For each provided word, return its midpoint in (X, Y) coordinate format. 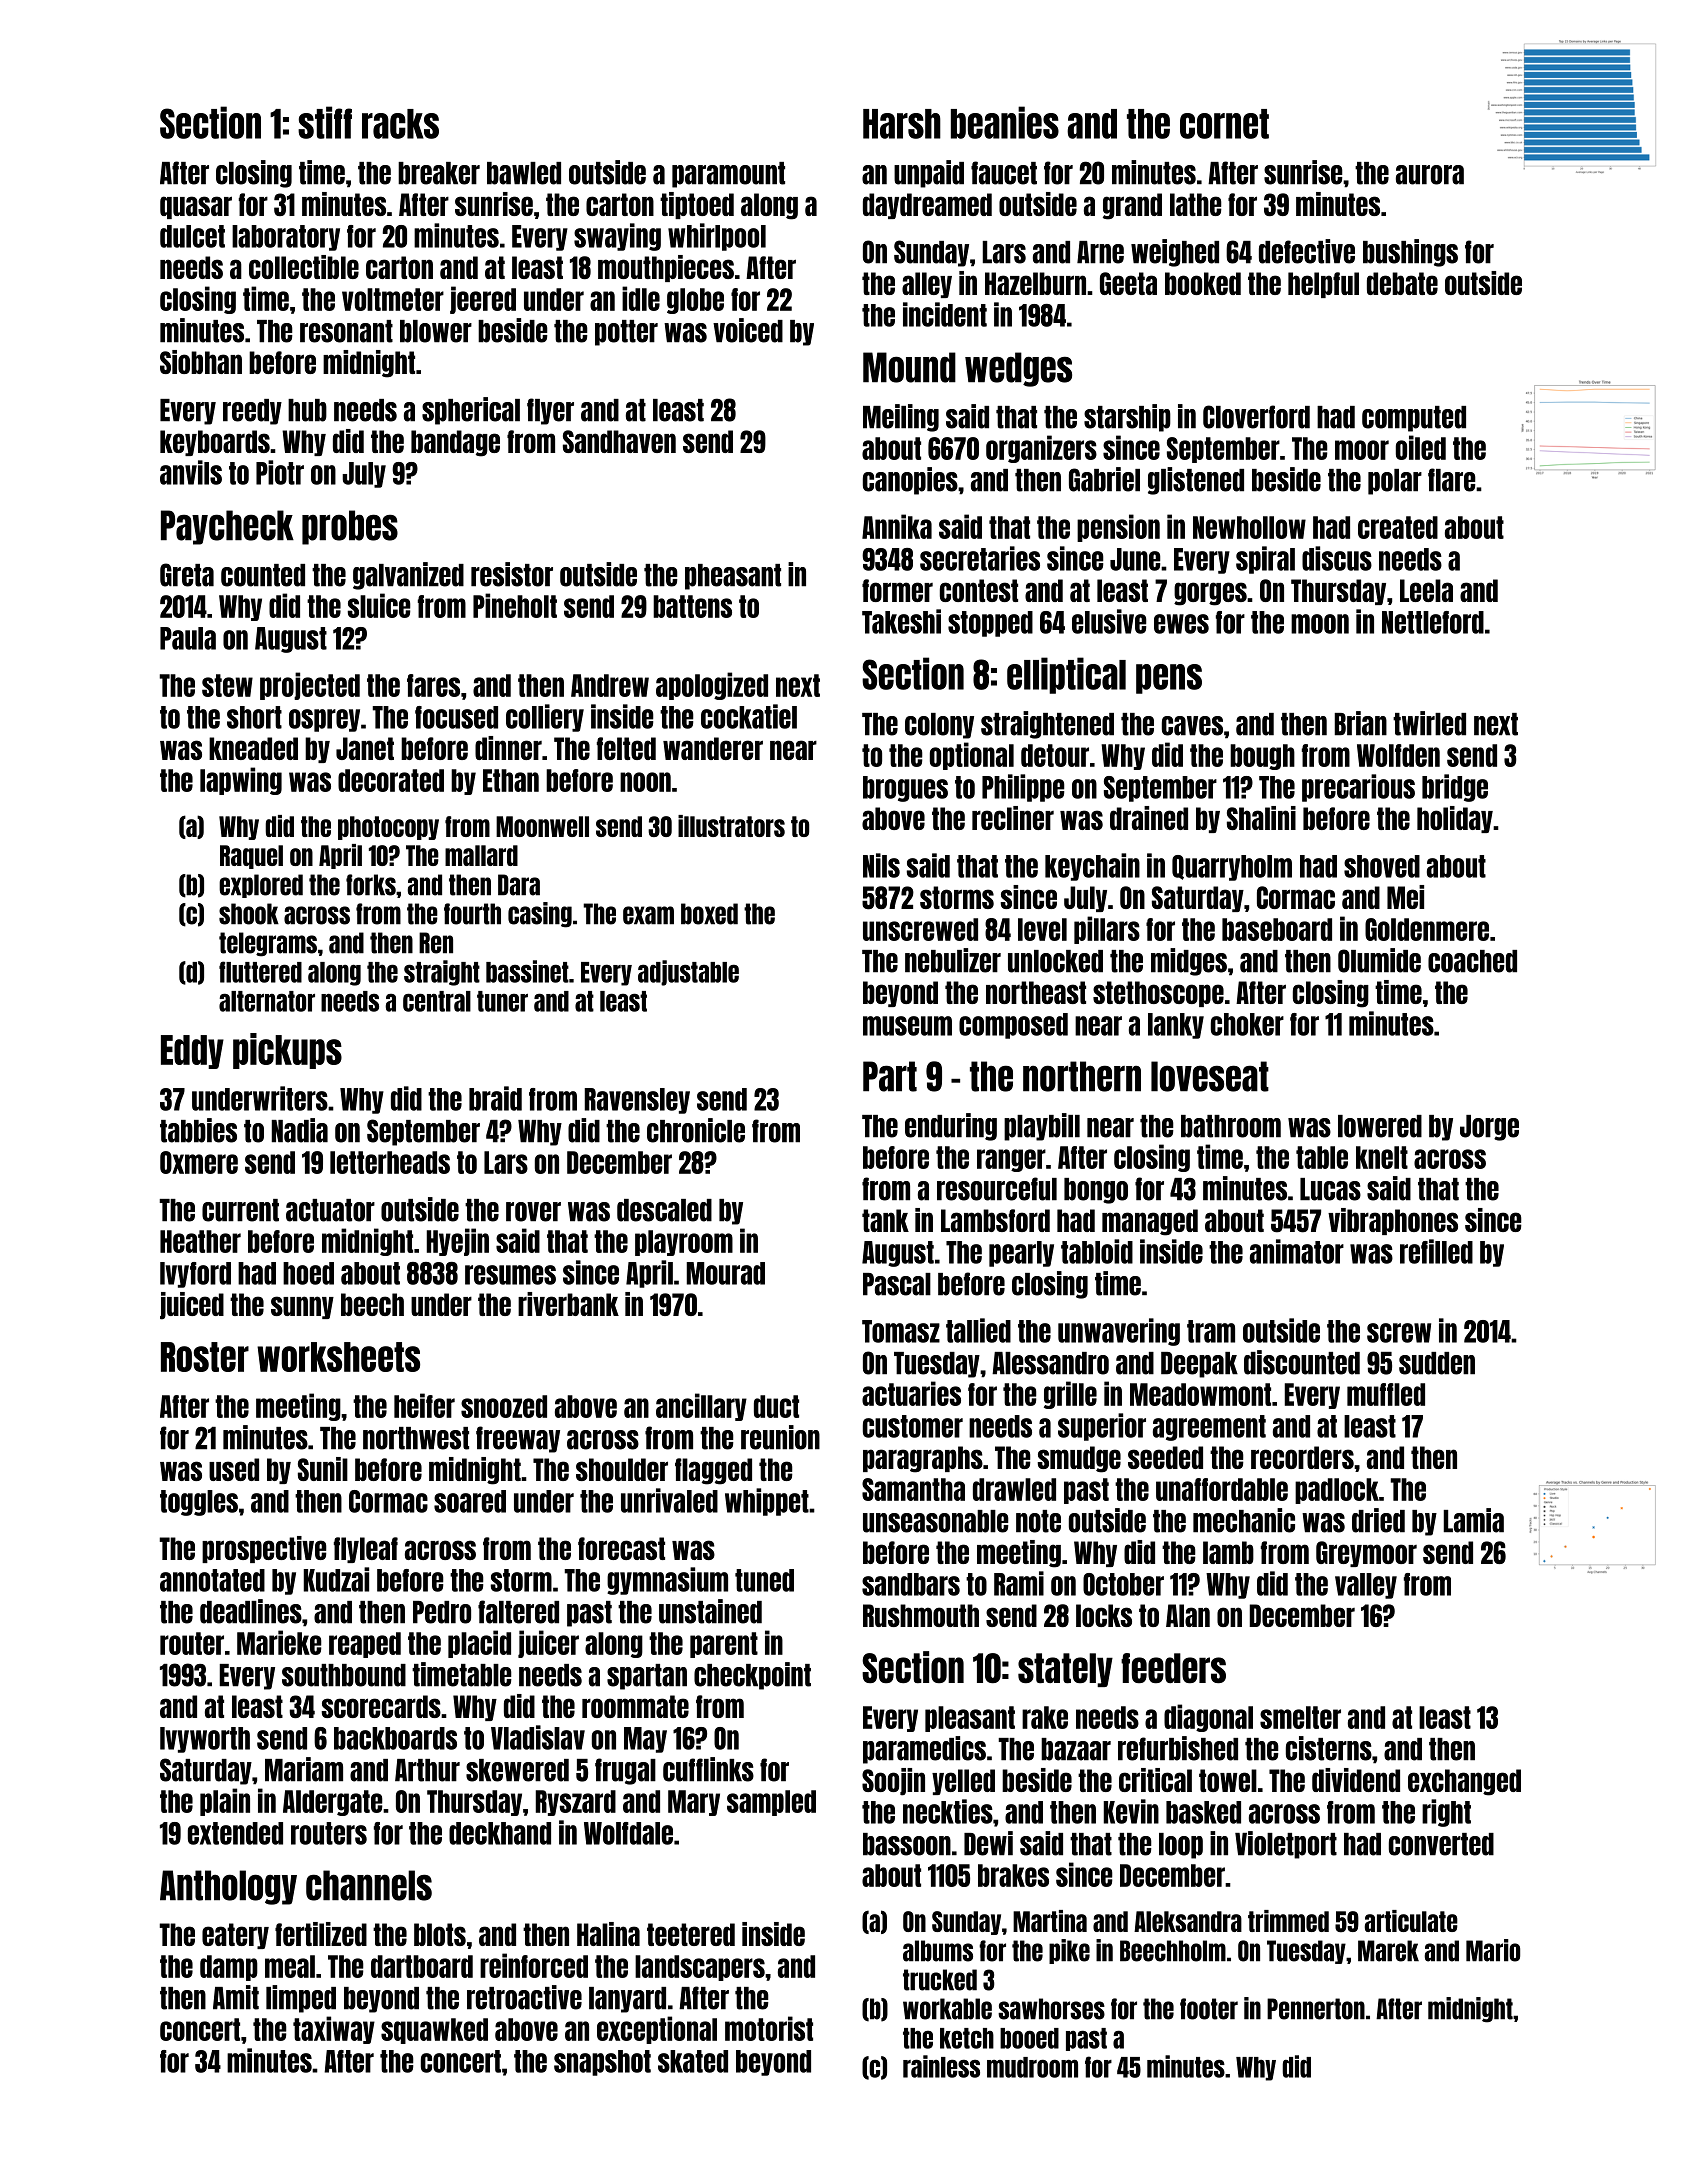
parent (724, 1645)
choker (1247, 1024)
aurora (1430, 175)
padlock (1337, 1491)
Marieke (279, 1642)
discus (1337, 558)
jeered (483, 300)
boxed (709, 914)
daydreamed (927, 206)
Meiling (901, 418)
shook (249, 914)
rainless (941, 2066)
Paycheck (227, 527)
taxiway (334, 2030)
